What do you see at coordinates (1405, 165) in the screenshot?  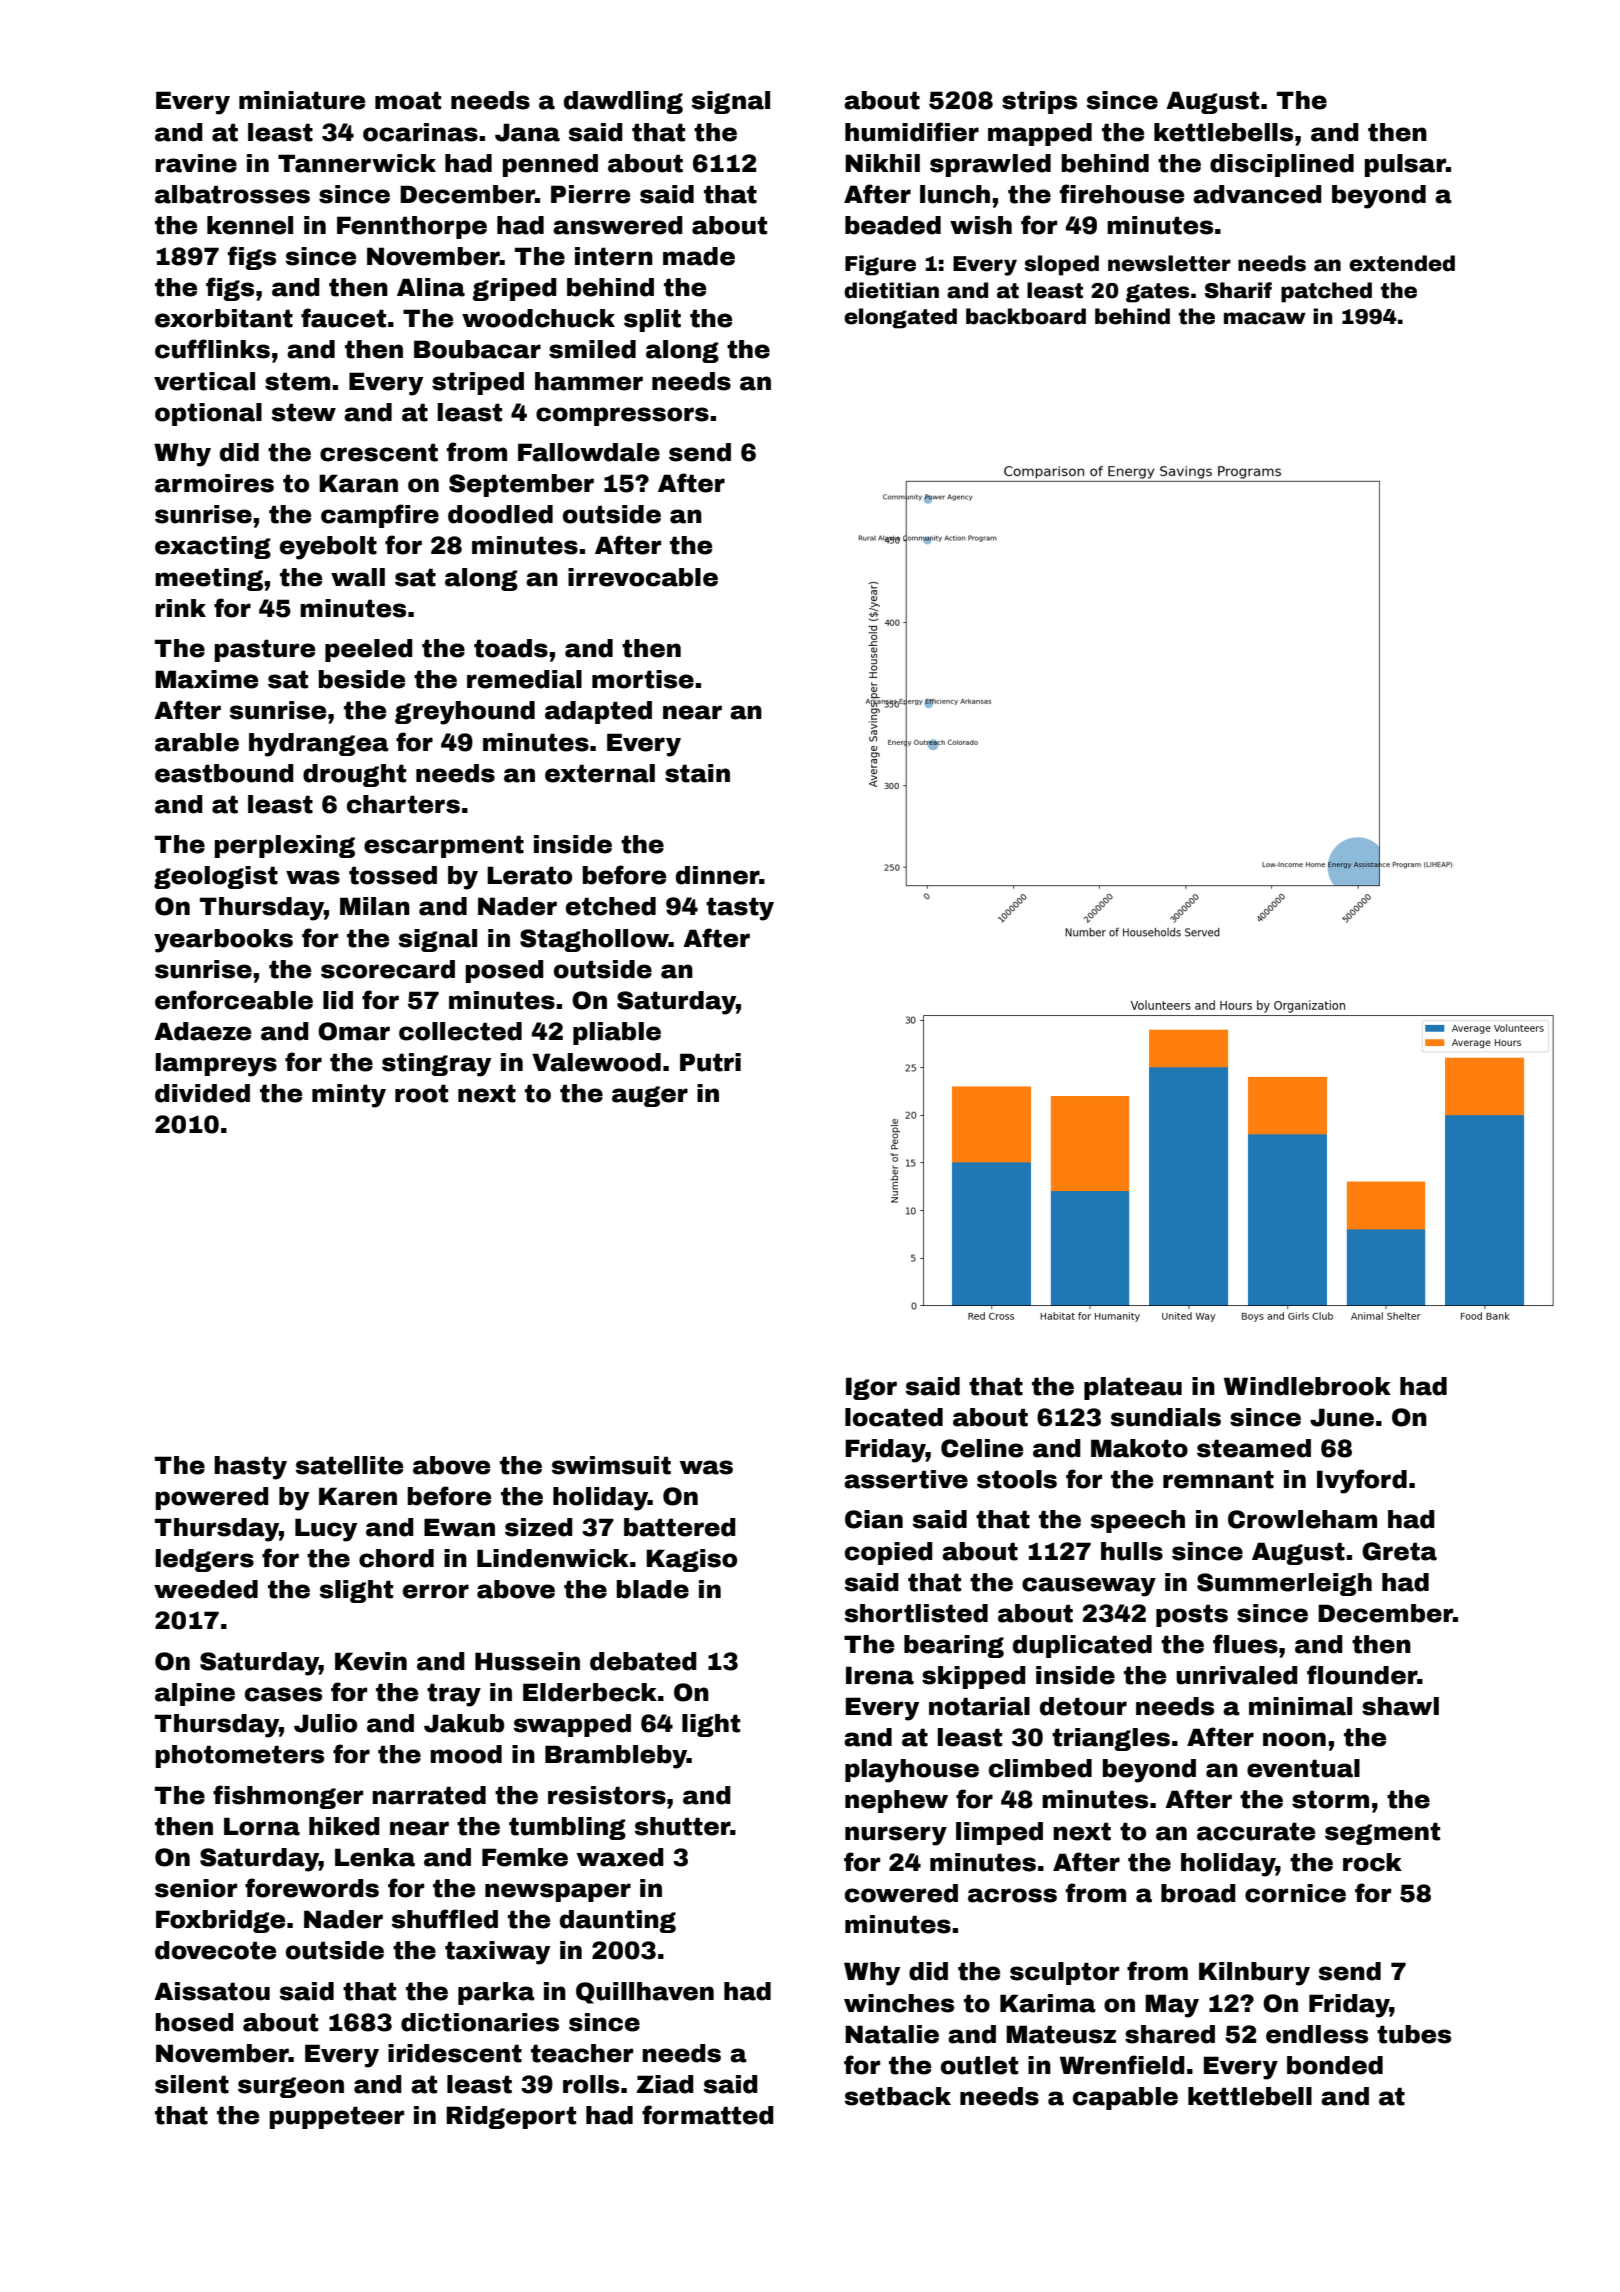 I see `pulsar` at bounding box center [1405, 165].
